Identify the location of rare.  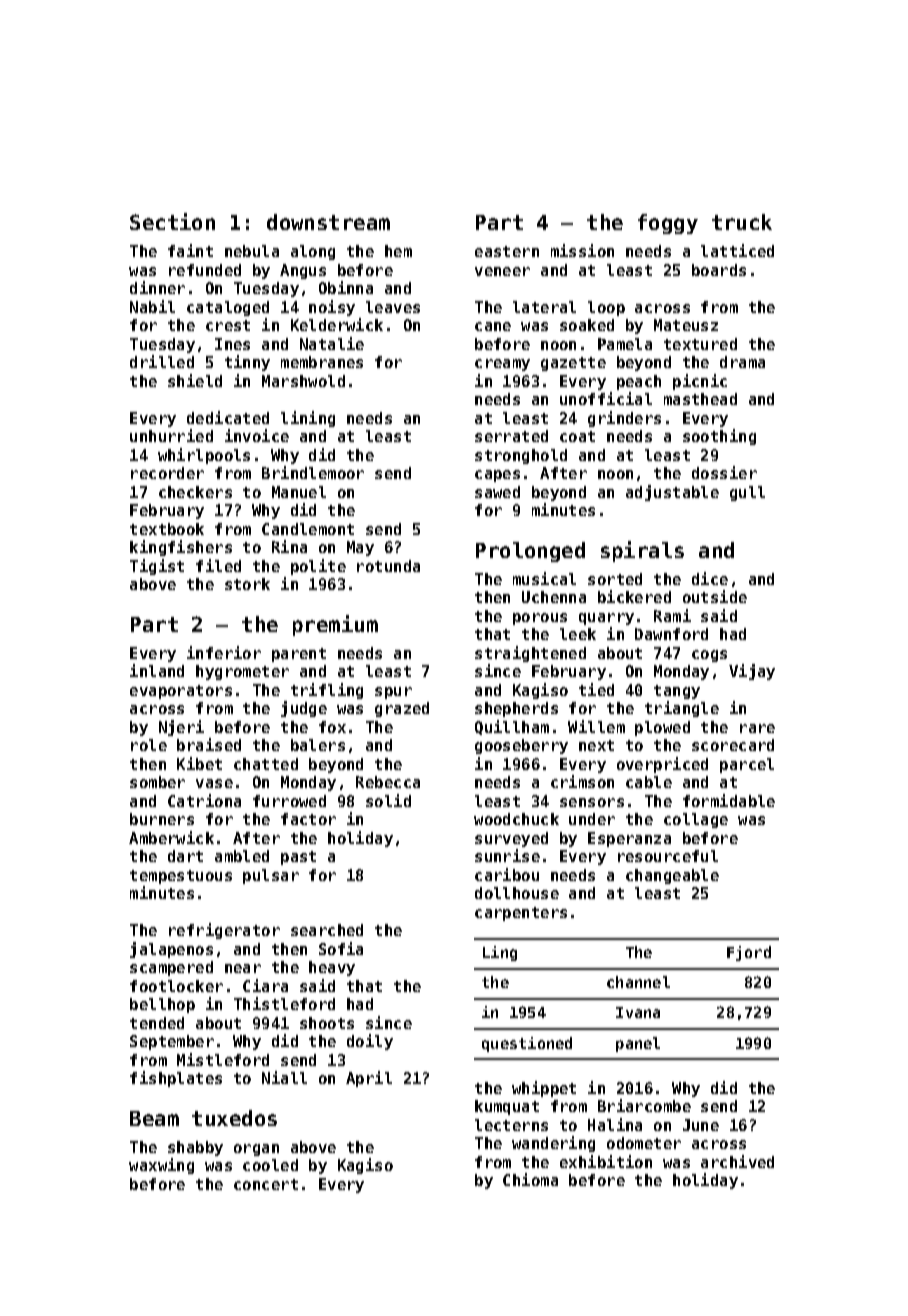
(757, 728).
